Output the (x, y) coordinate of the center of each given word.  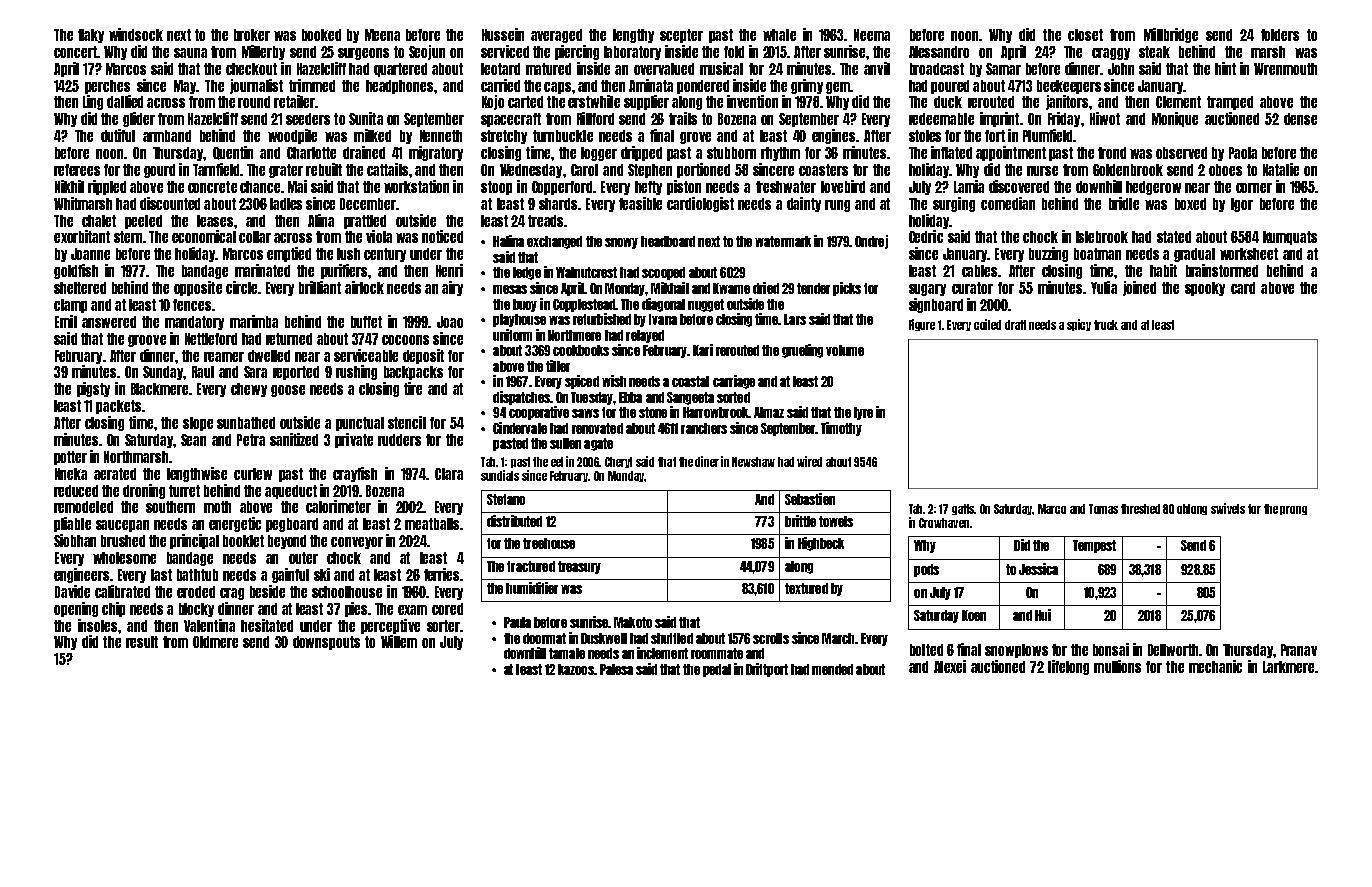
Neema (872, 35)
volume (845, 350)
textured (806, 588)
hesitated (267, 625)
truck (1106, 325)
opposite (198, 288)
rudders (399, 440)
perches (107, 87)
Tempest (1094, 546)
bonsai (1111, 649)
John (1121, 69)
